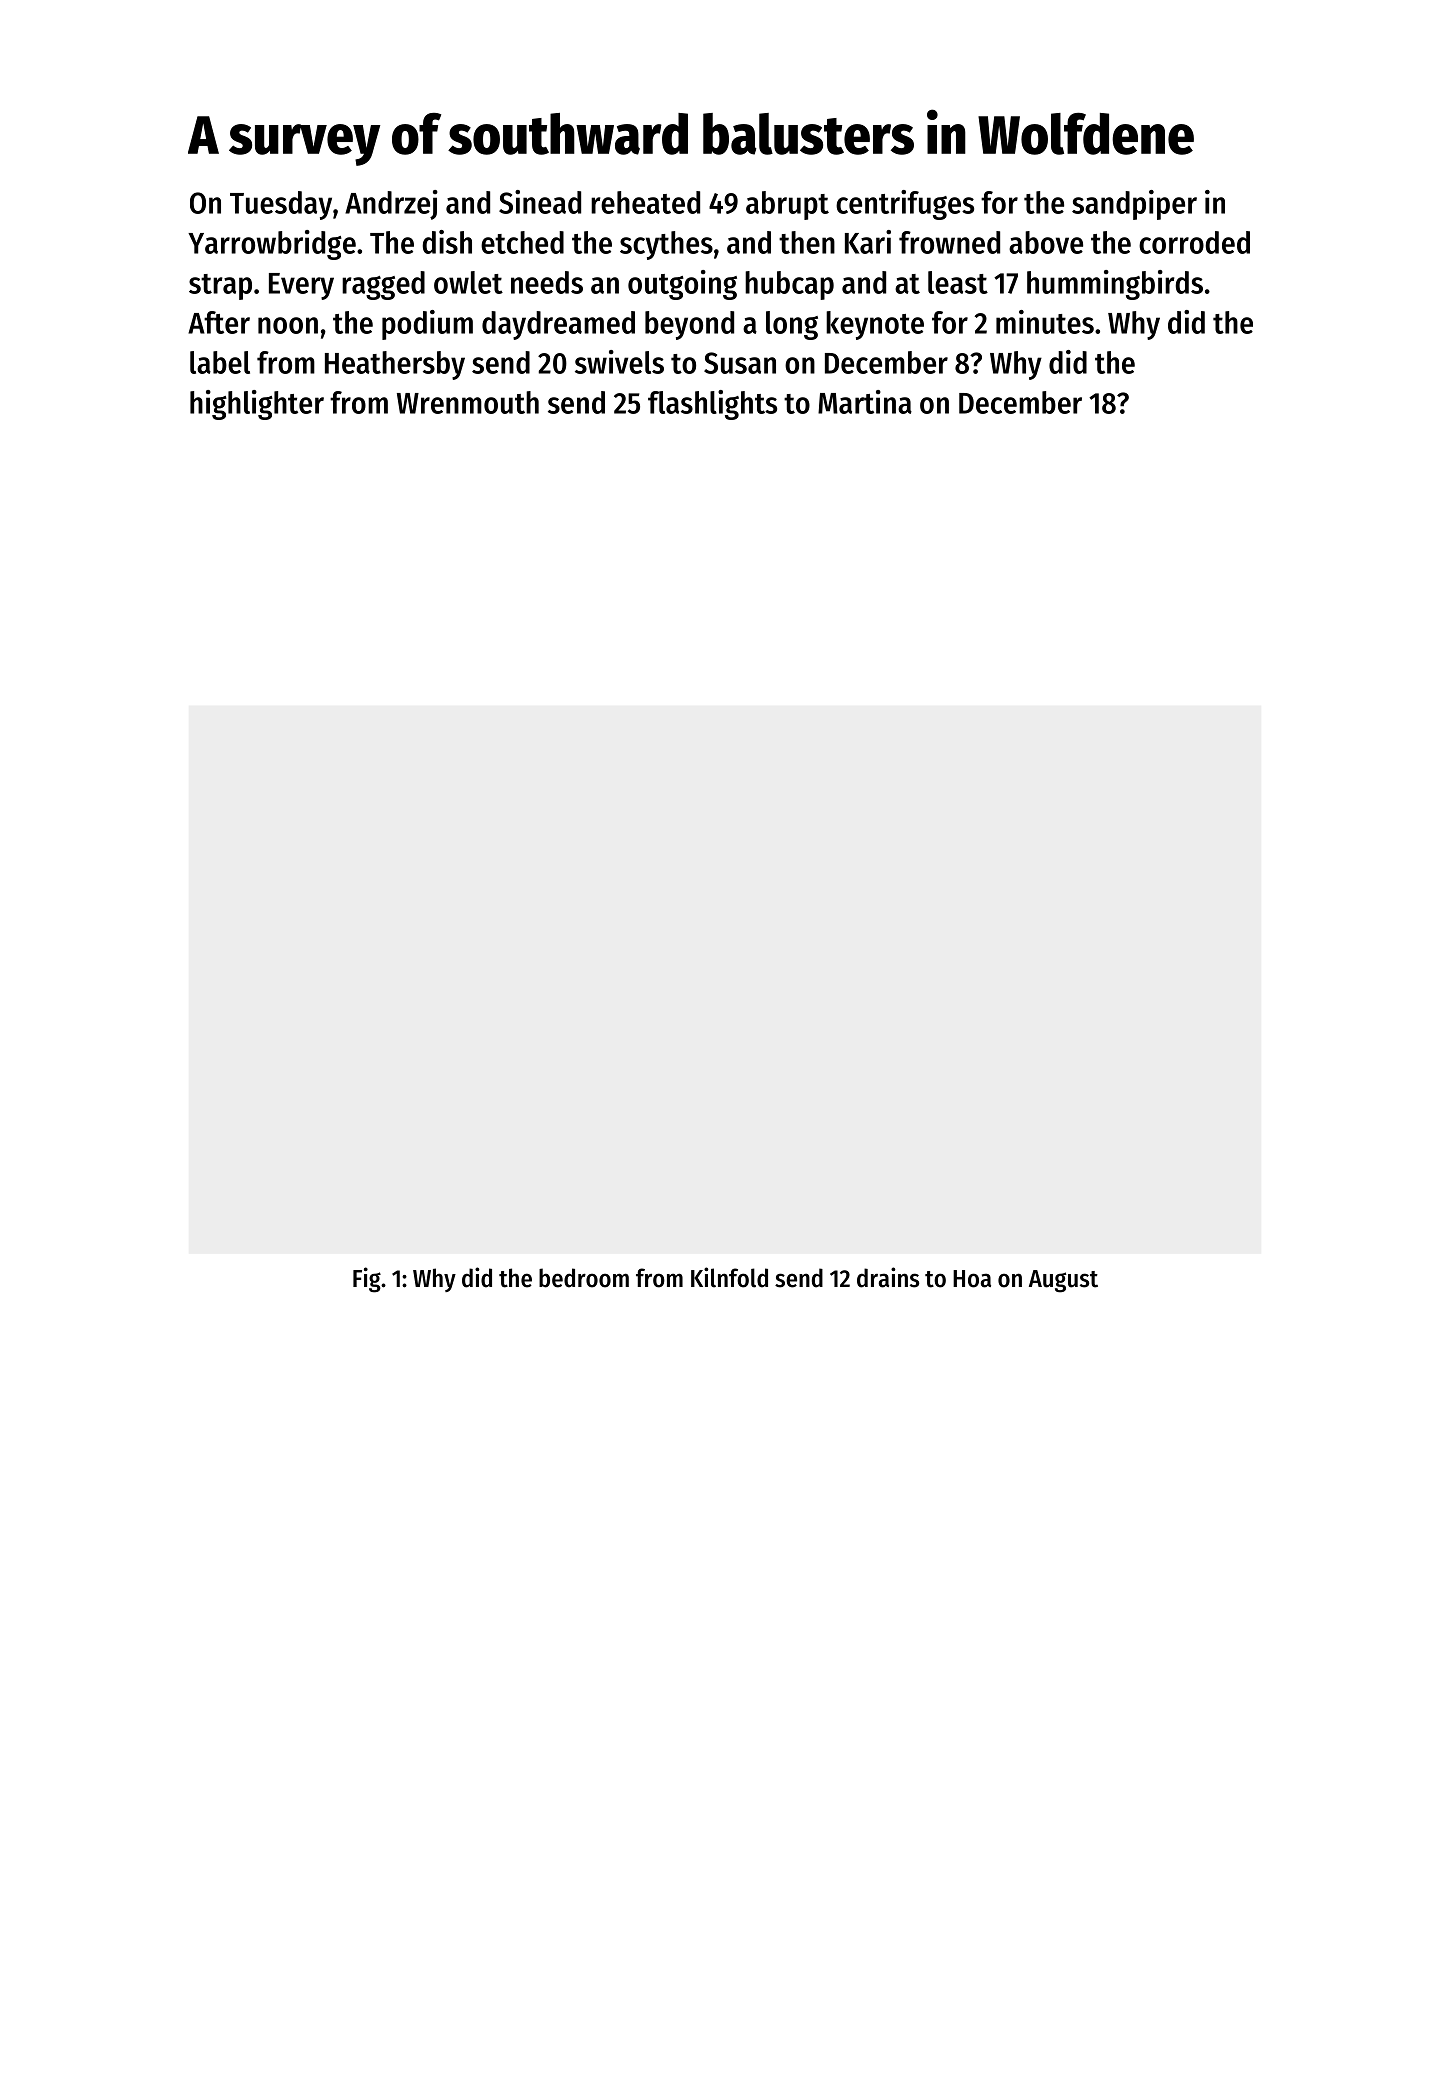 The image size is (1450, 2100). What do you see at coordinates (888, 1277) in the document?
I see `drains` at bounding box center [888, 1277].
